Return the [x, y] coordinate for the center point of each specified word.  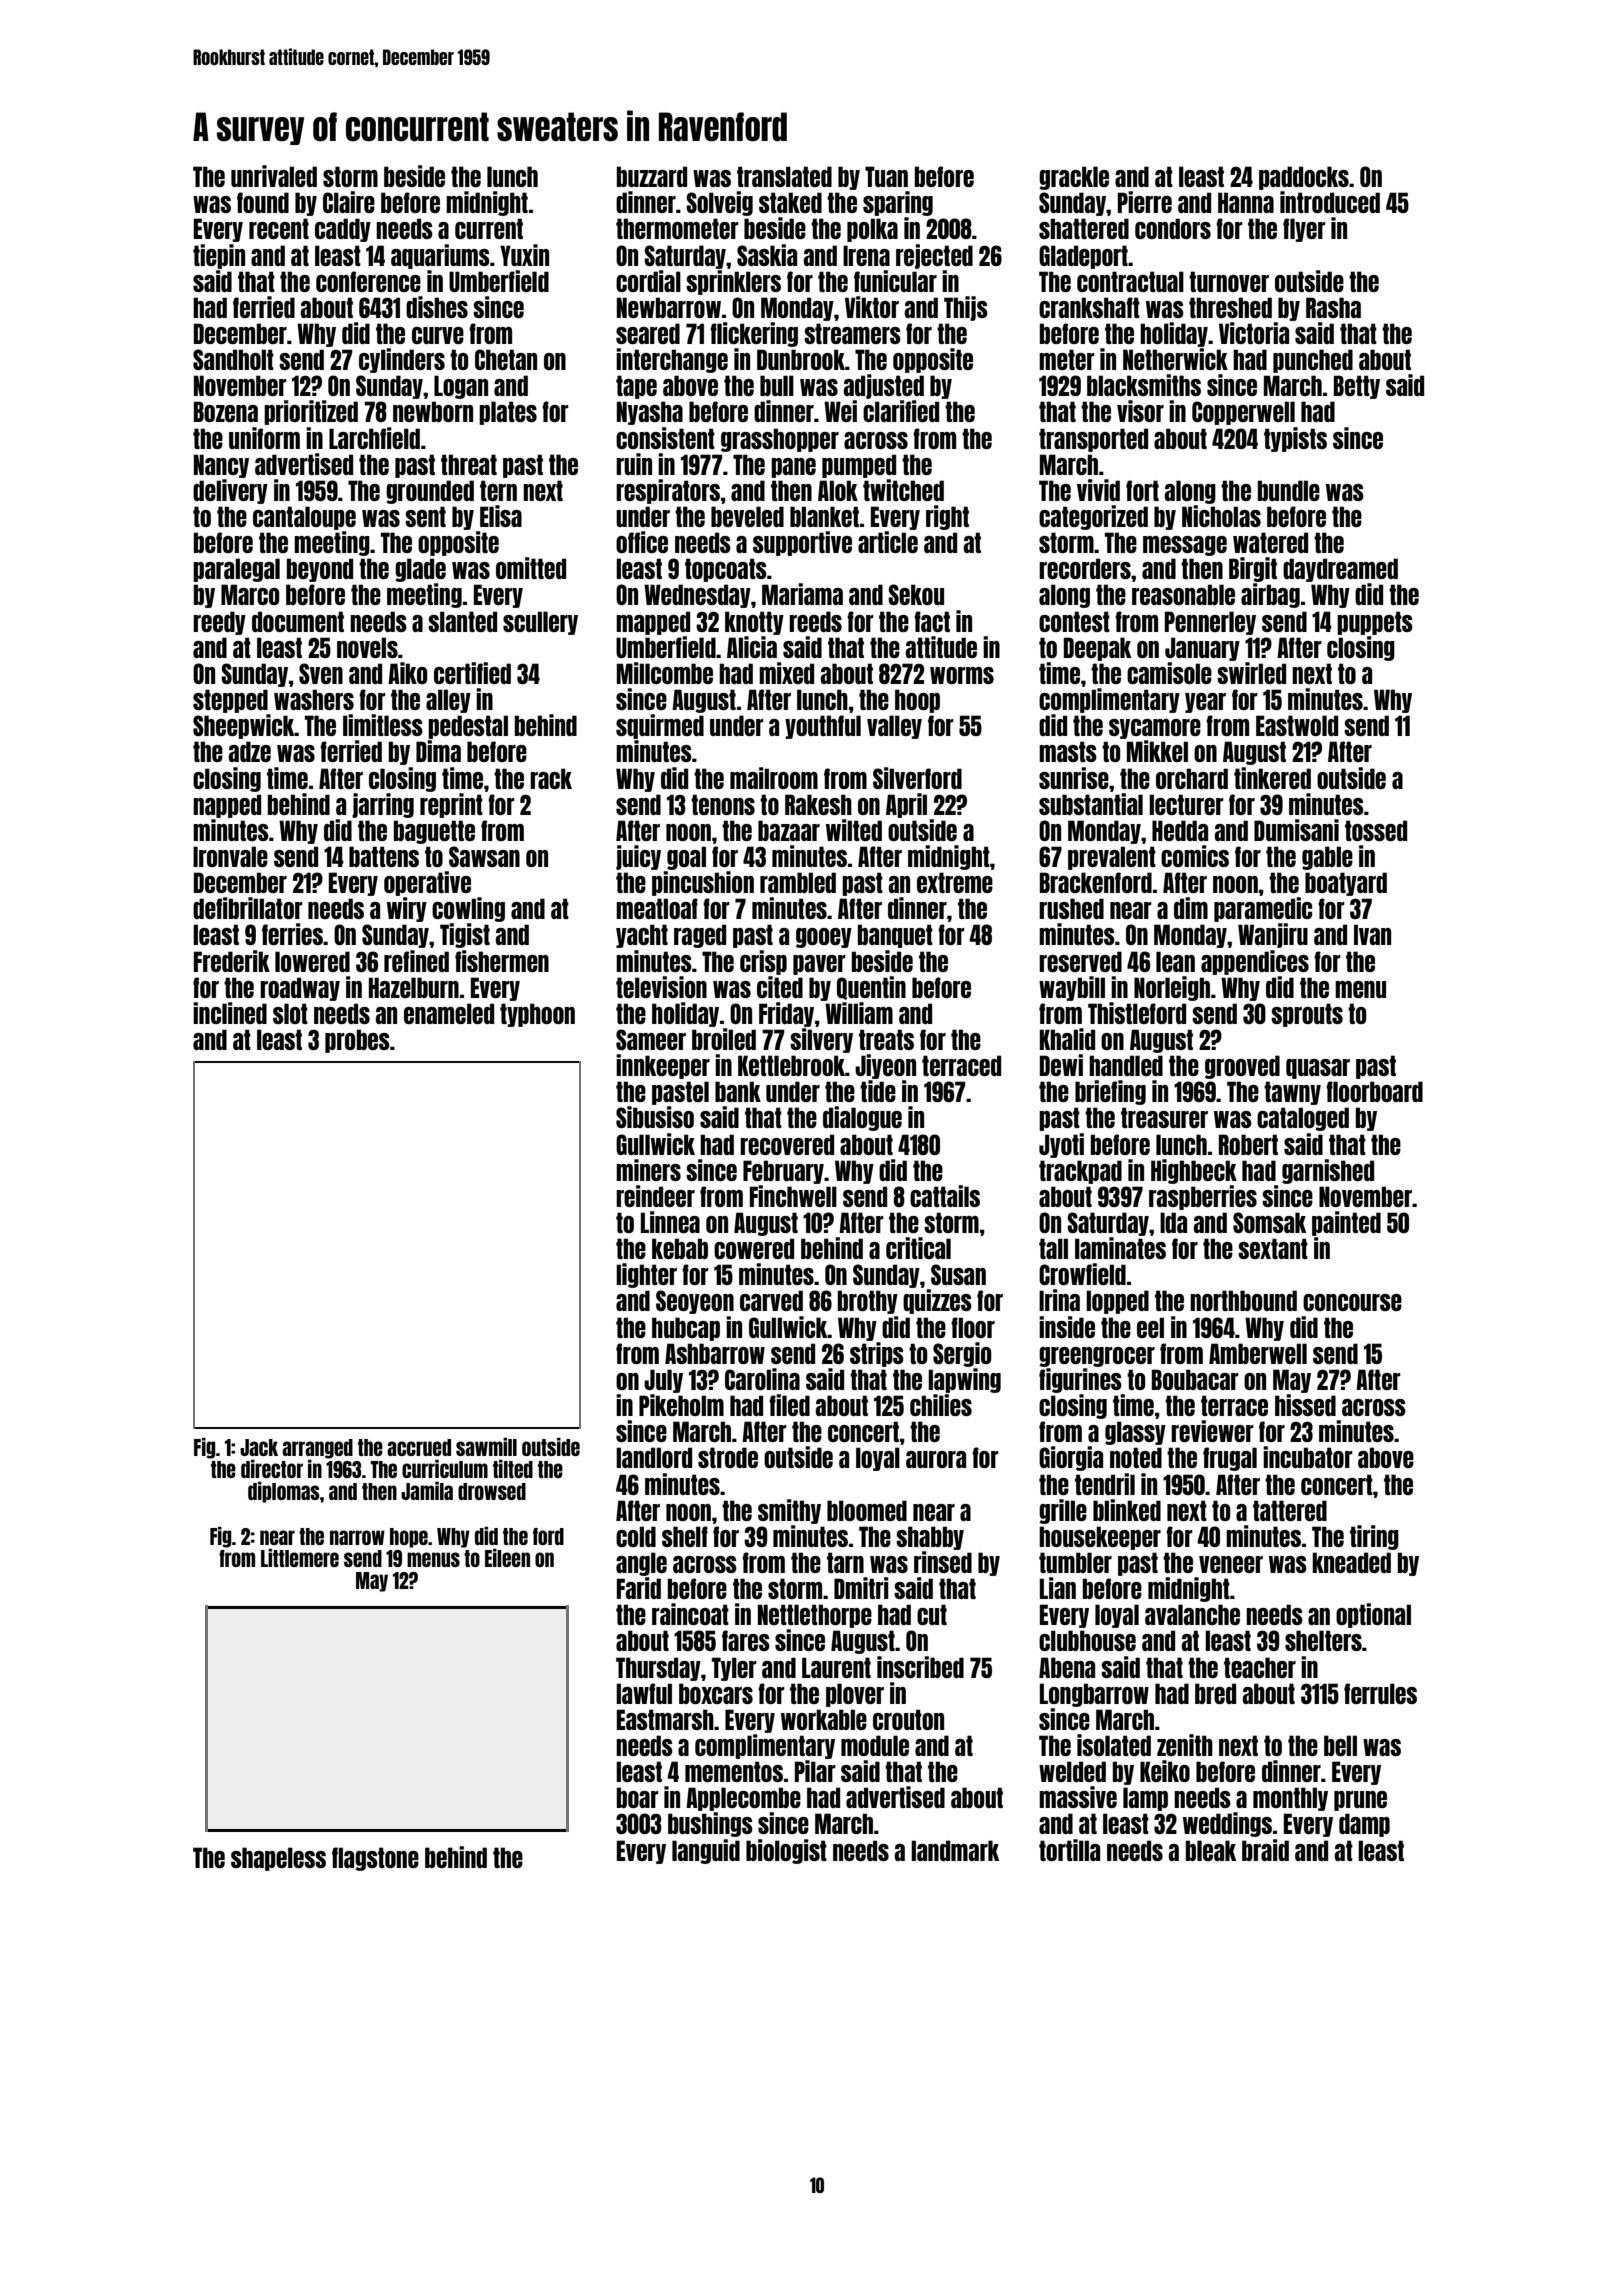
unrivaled [274, 176]
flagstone [375, 1859]
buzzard [652, 176]
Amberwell [1258, 1353]
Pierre [1145, 202]
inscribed [920, 1667]
